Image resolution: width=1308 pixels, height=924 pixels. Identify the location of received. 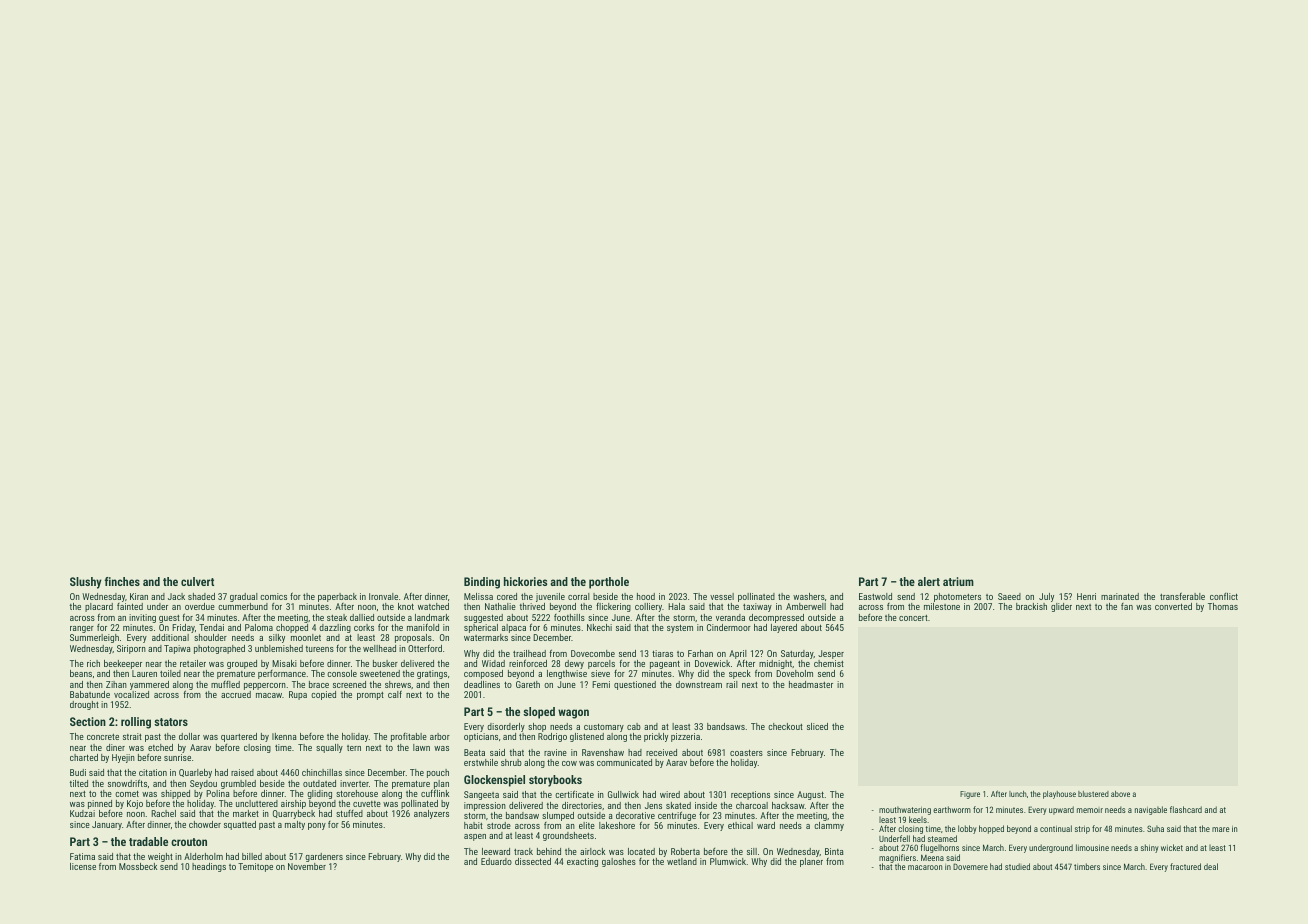
(661, 752).
